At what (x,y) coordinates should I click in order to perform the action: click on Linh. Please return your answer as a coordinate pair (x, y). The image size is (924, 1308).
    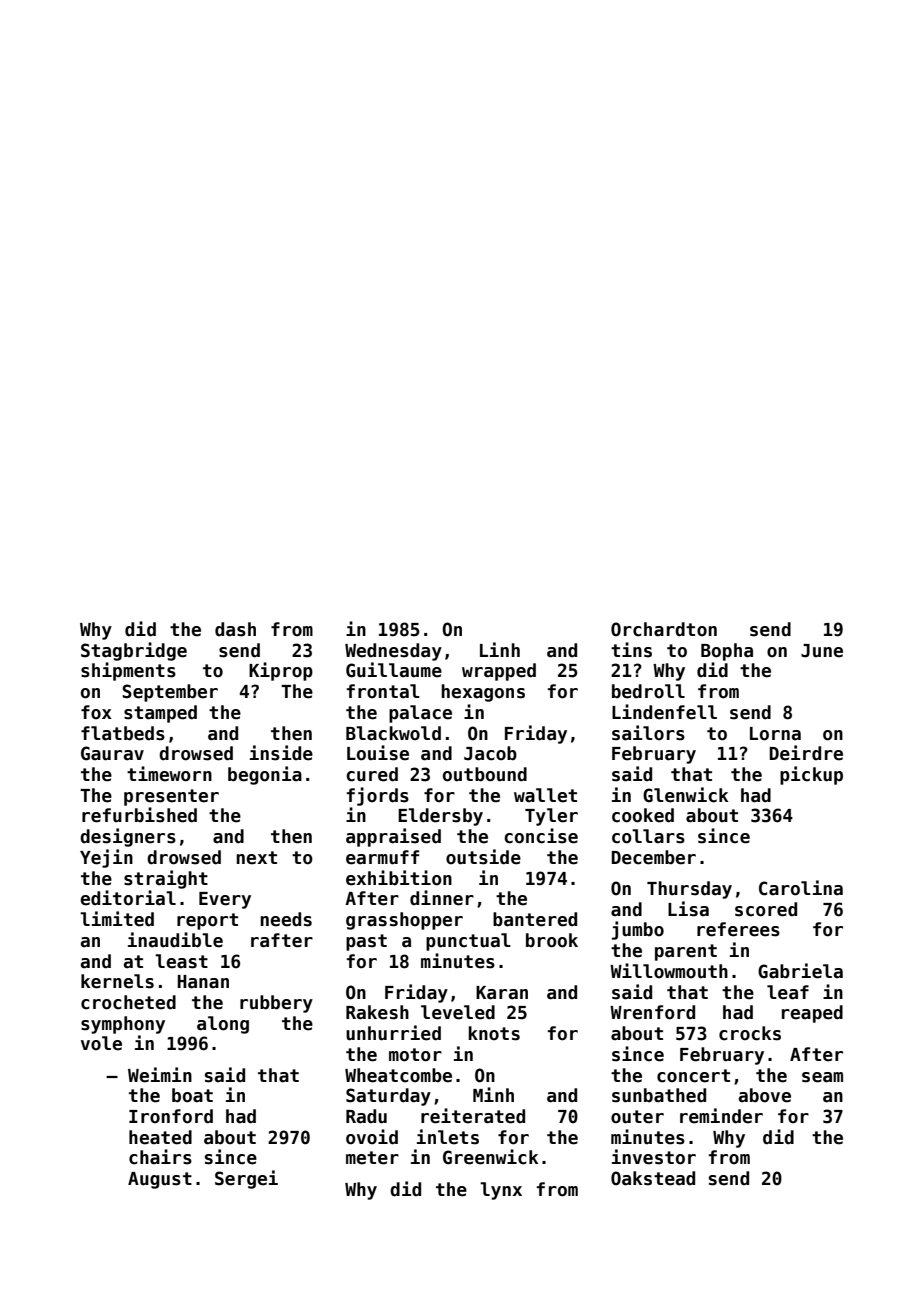
    Looking at the image, I should click on (500, 649).
